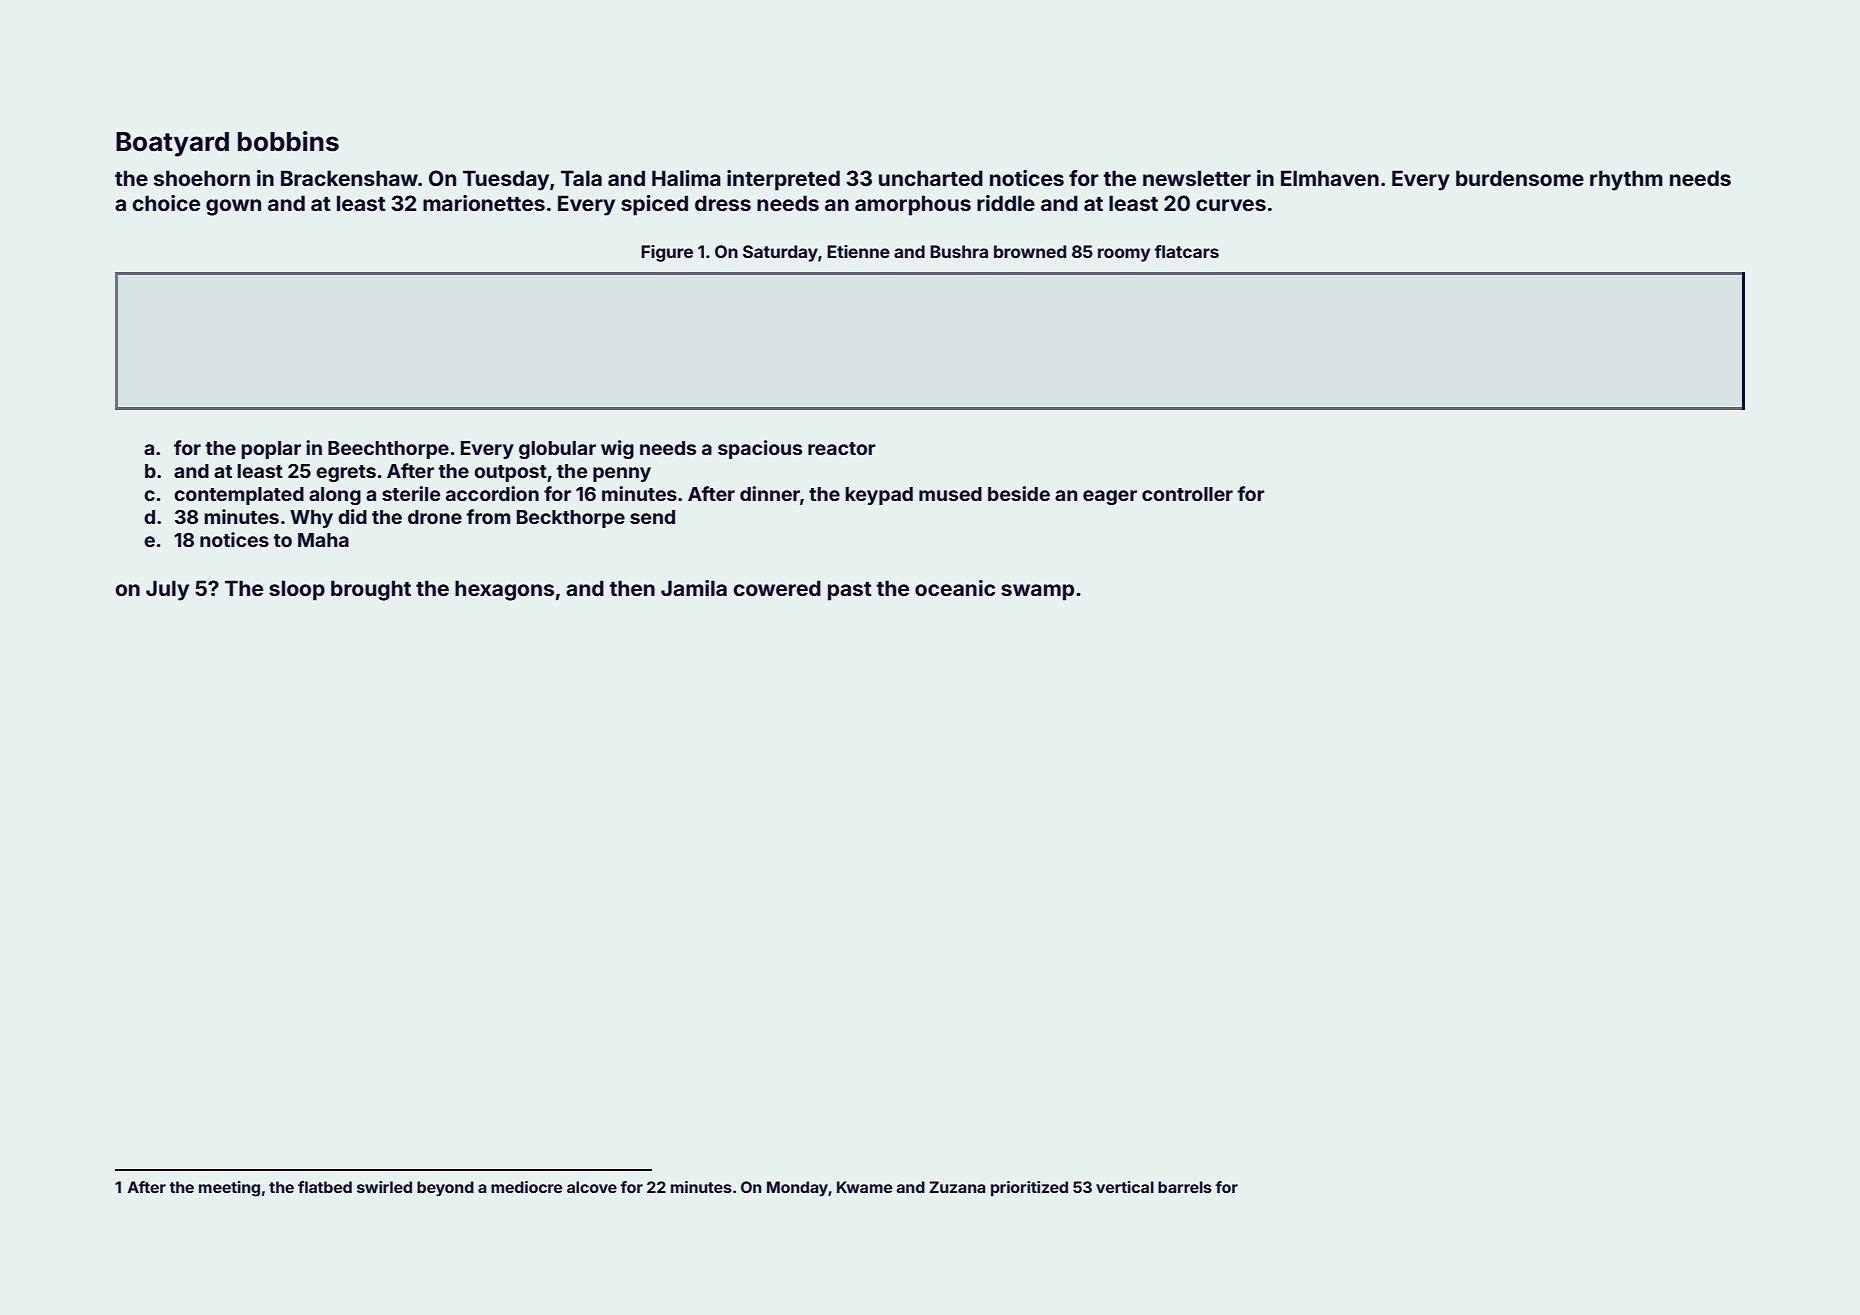 The image size is (1860, 1315). I want to click on Elmhaven, so click(1330, 178).
